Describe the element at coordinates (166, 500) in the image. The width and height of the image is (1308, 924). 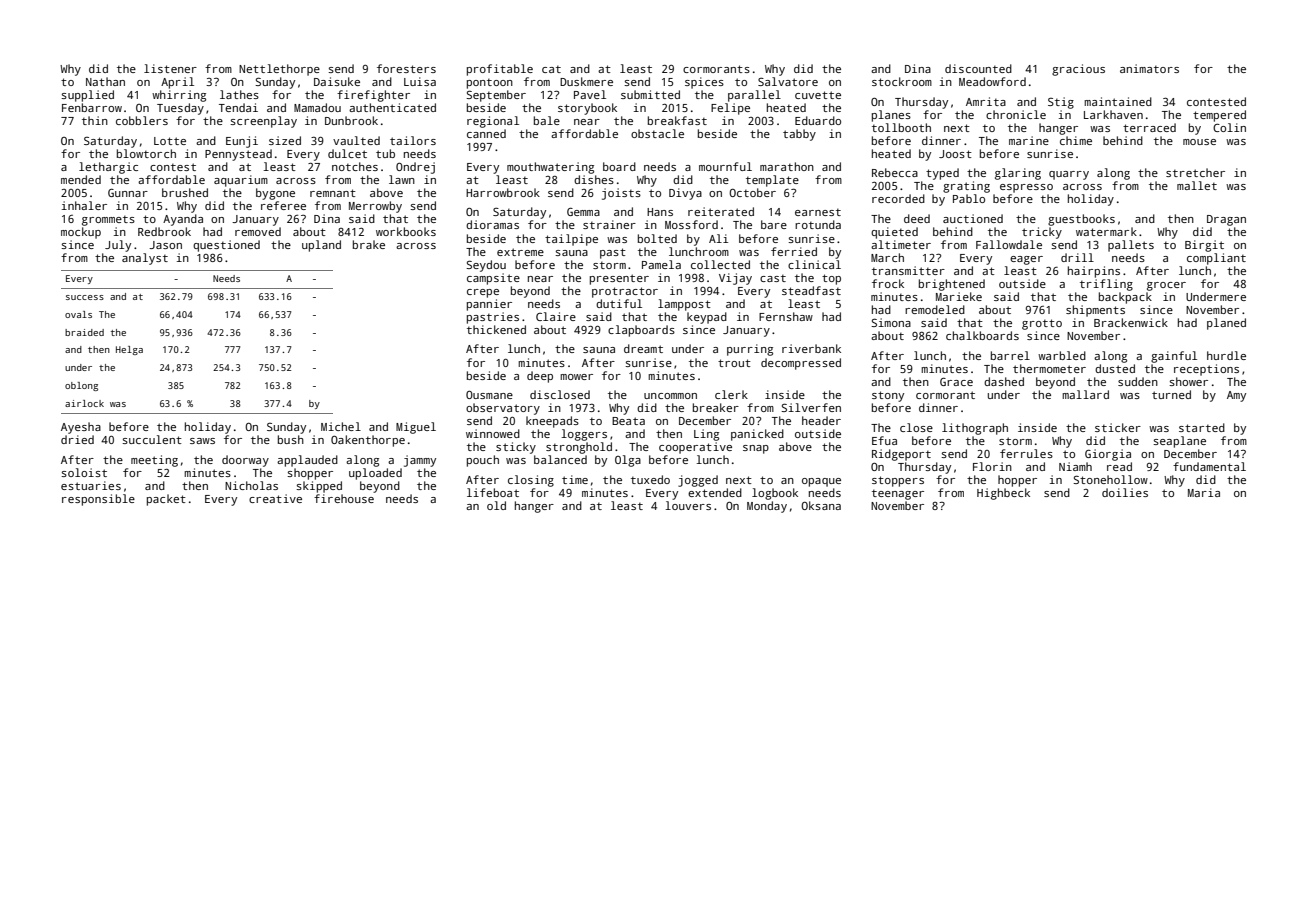
I see `packet` at that location.
